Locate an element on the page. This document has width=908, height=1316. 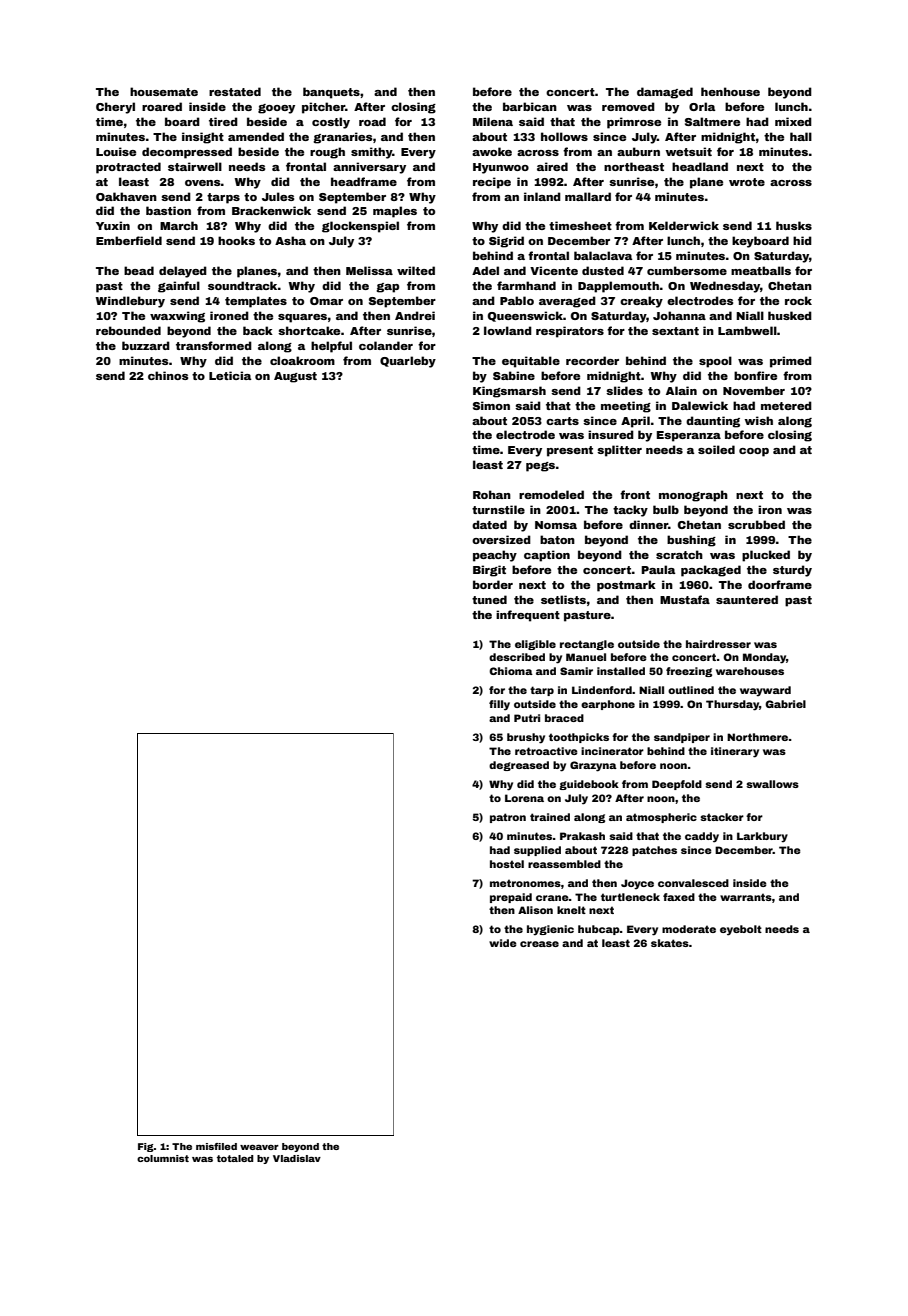
Jules is located at coordinates (278, 196).
